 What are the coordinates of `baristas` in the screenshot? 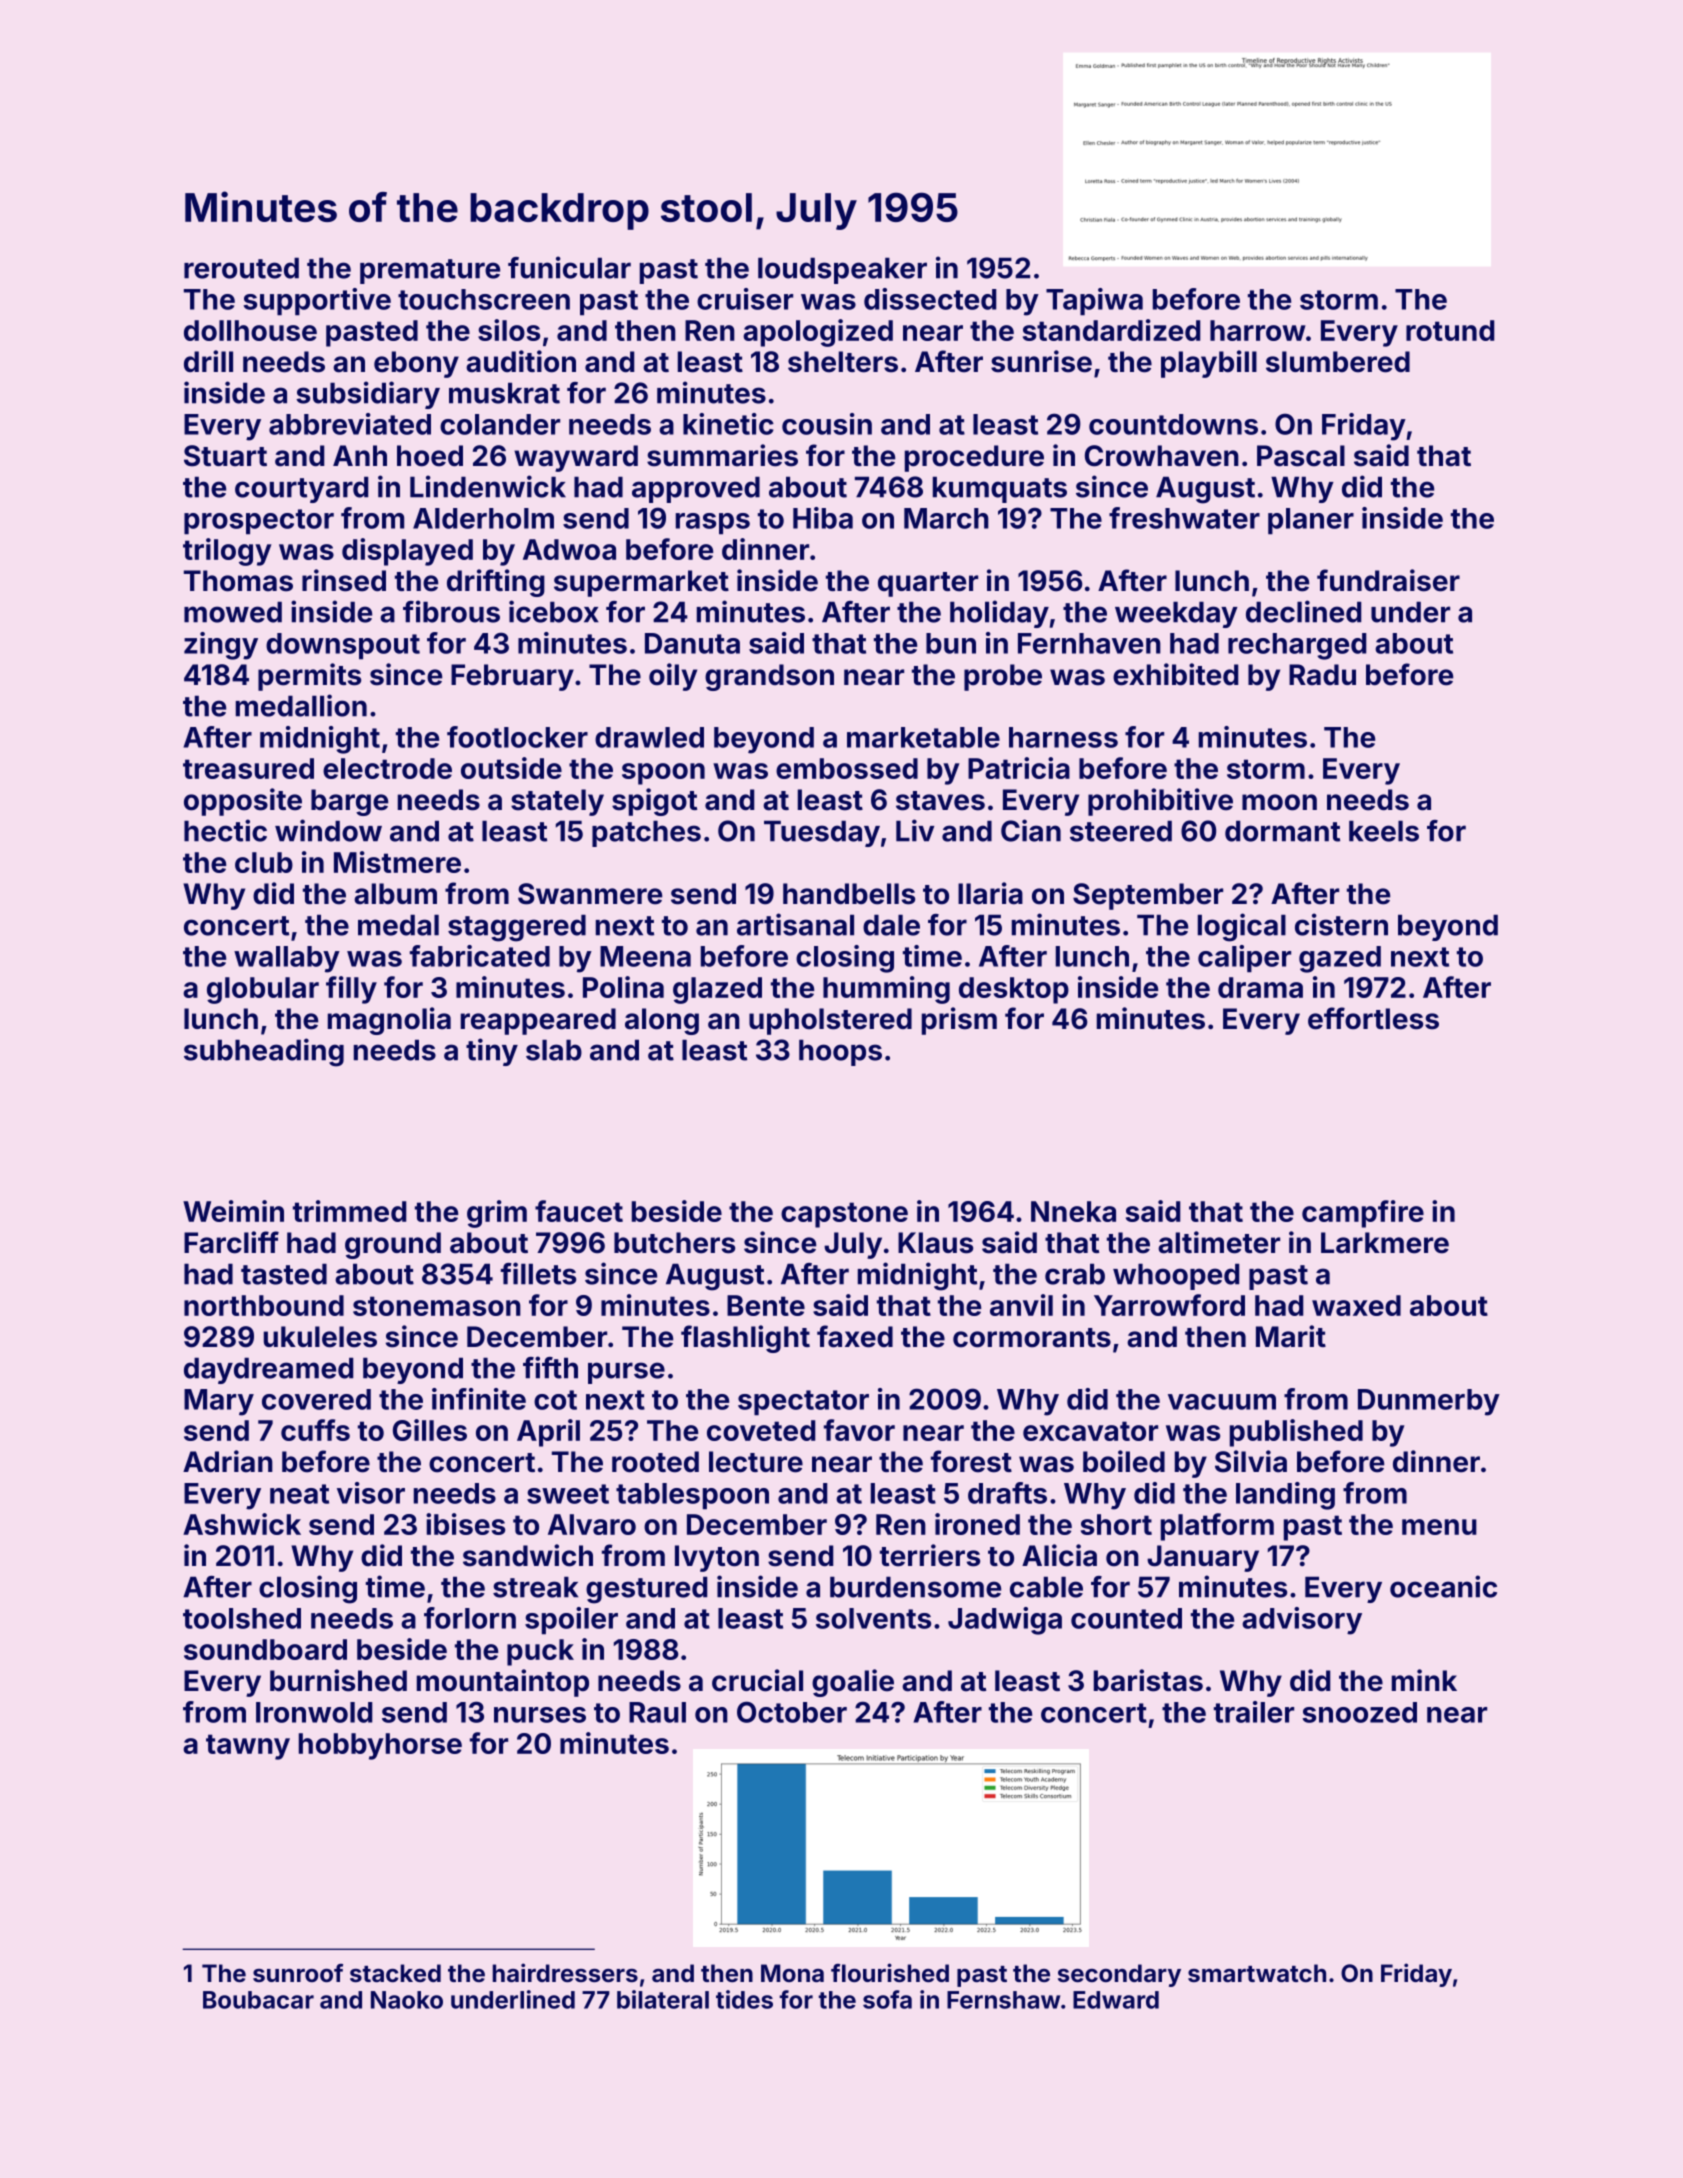 It's located at (1148, 1680).
